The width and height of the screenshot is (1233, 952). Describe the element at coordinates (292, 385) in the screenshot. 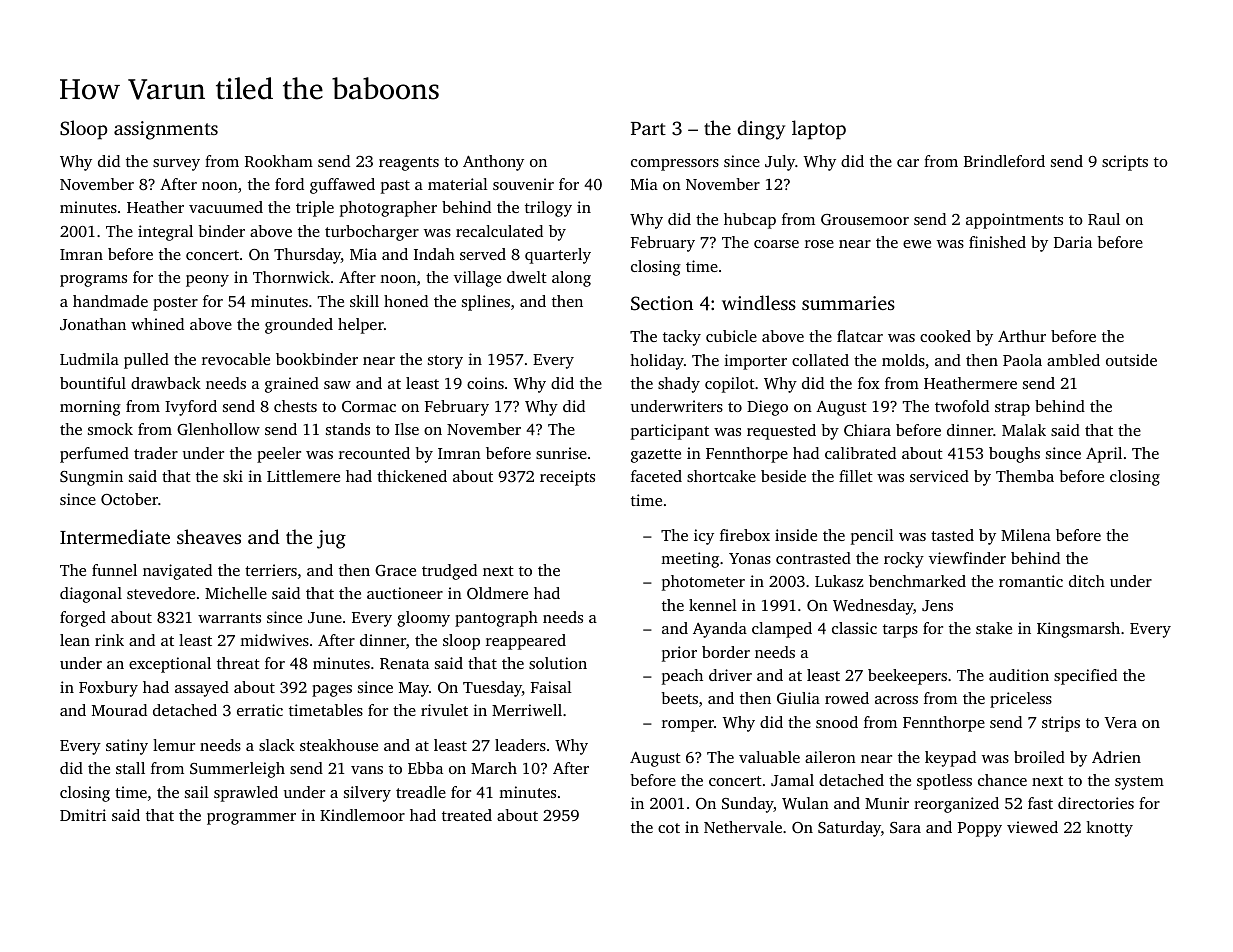

I see `grained` at that location.
